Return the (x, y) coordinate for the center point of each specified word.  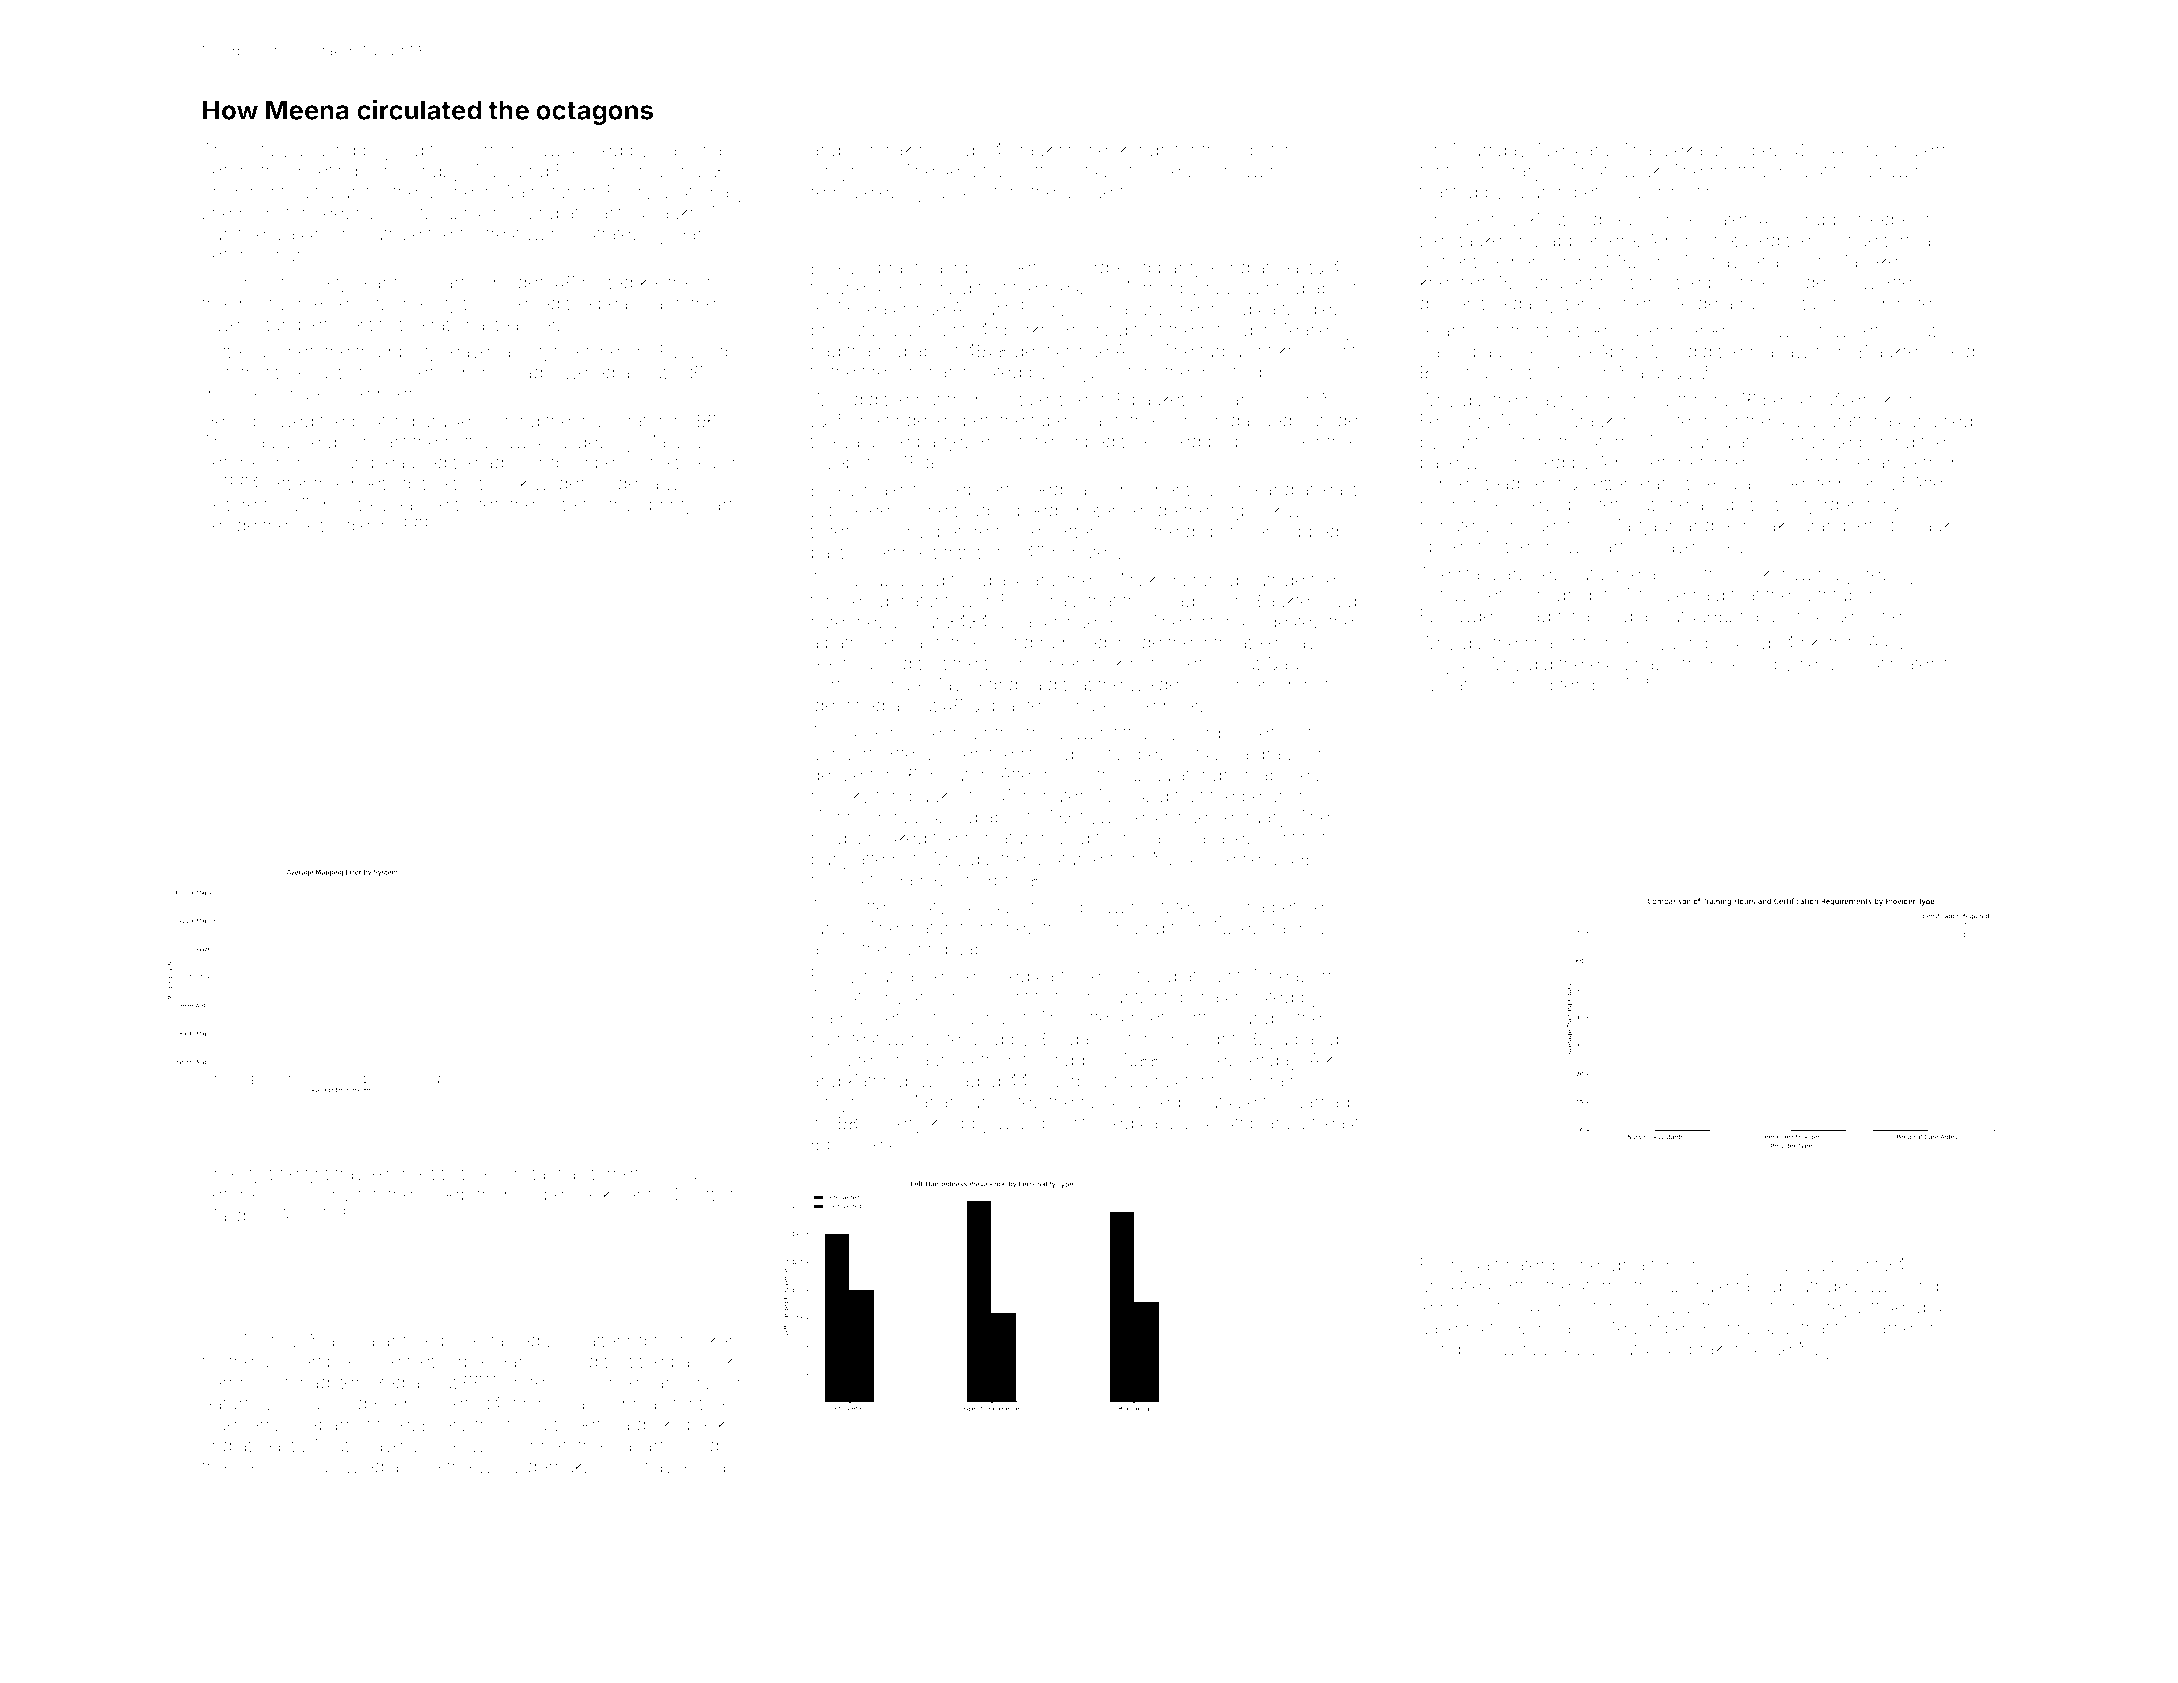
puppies (860, 1145)
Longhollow (1468, 1351)
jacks (676, 215)
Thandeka (1661, 150)
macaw (1780, 352)
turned (617, 1173)
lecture (230, 504)
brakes (1716, 1349)
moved (947, 150)
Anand (1000, 441)
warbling (1903, 1288)
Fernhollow (248, 1382)
